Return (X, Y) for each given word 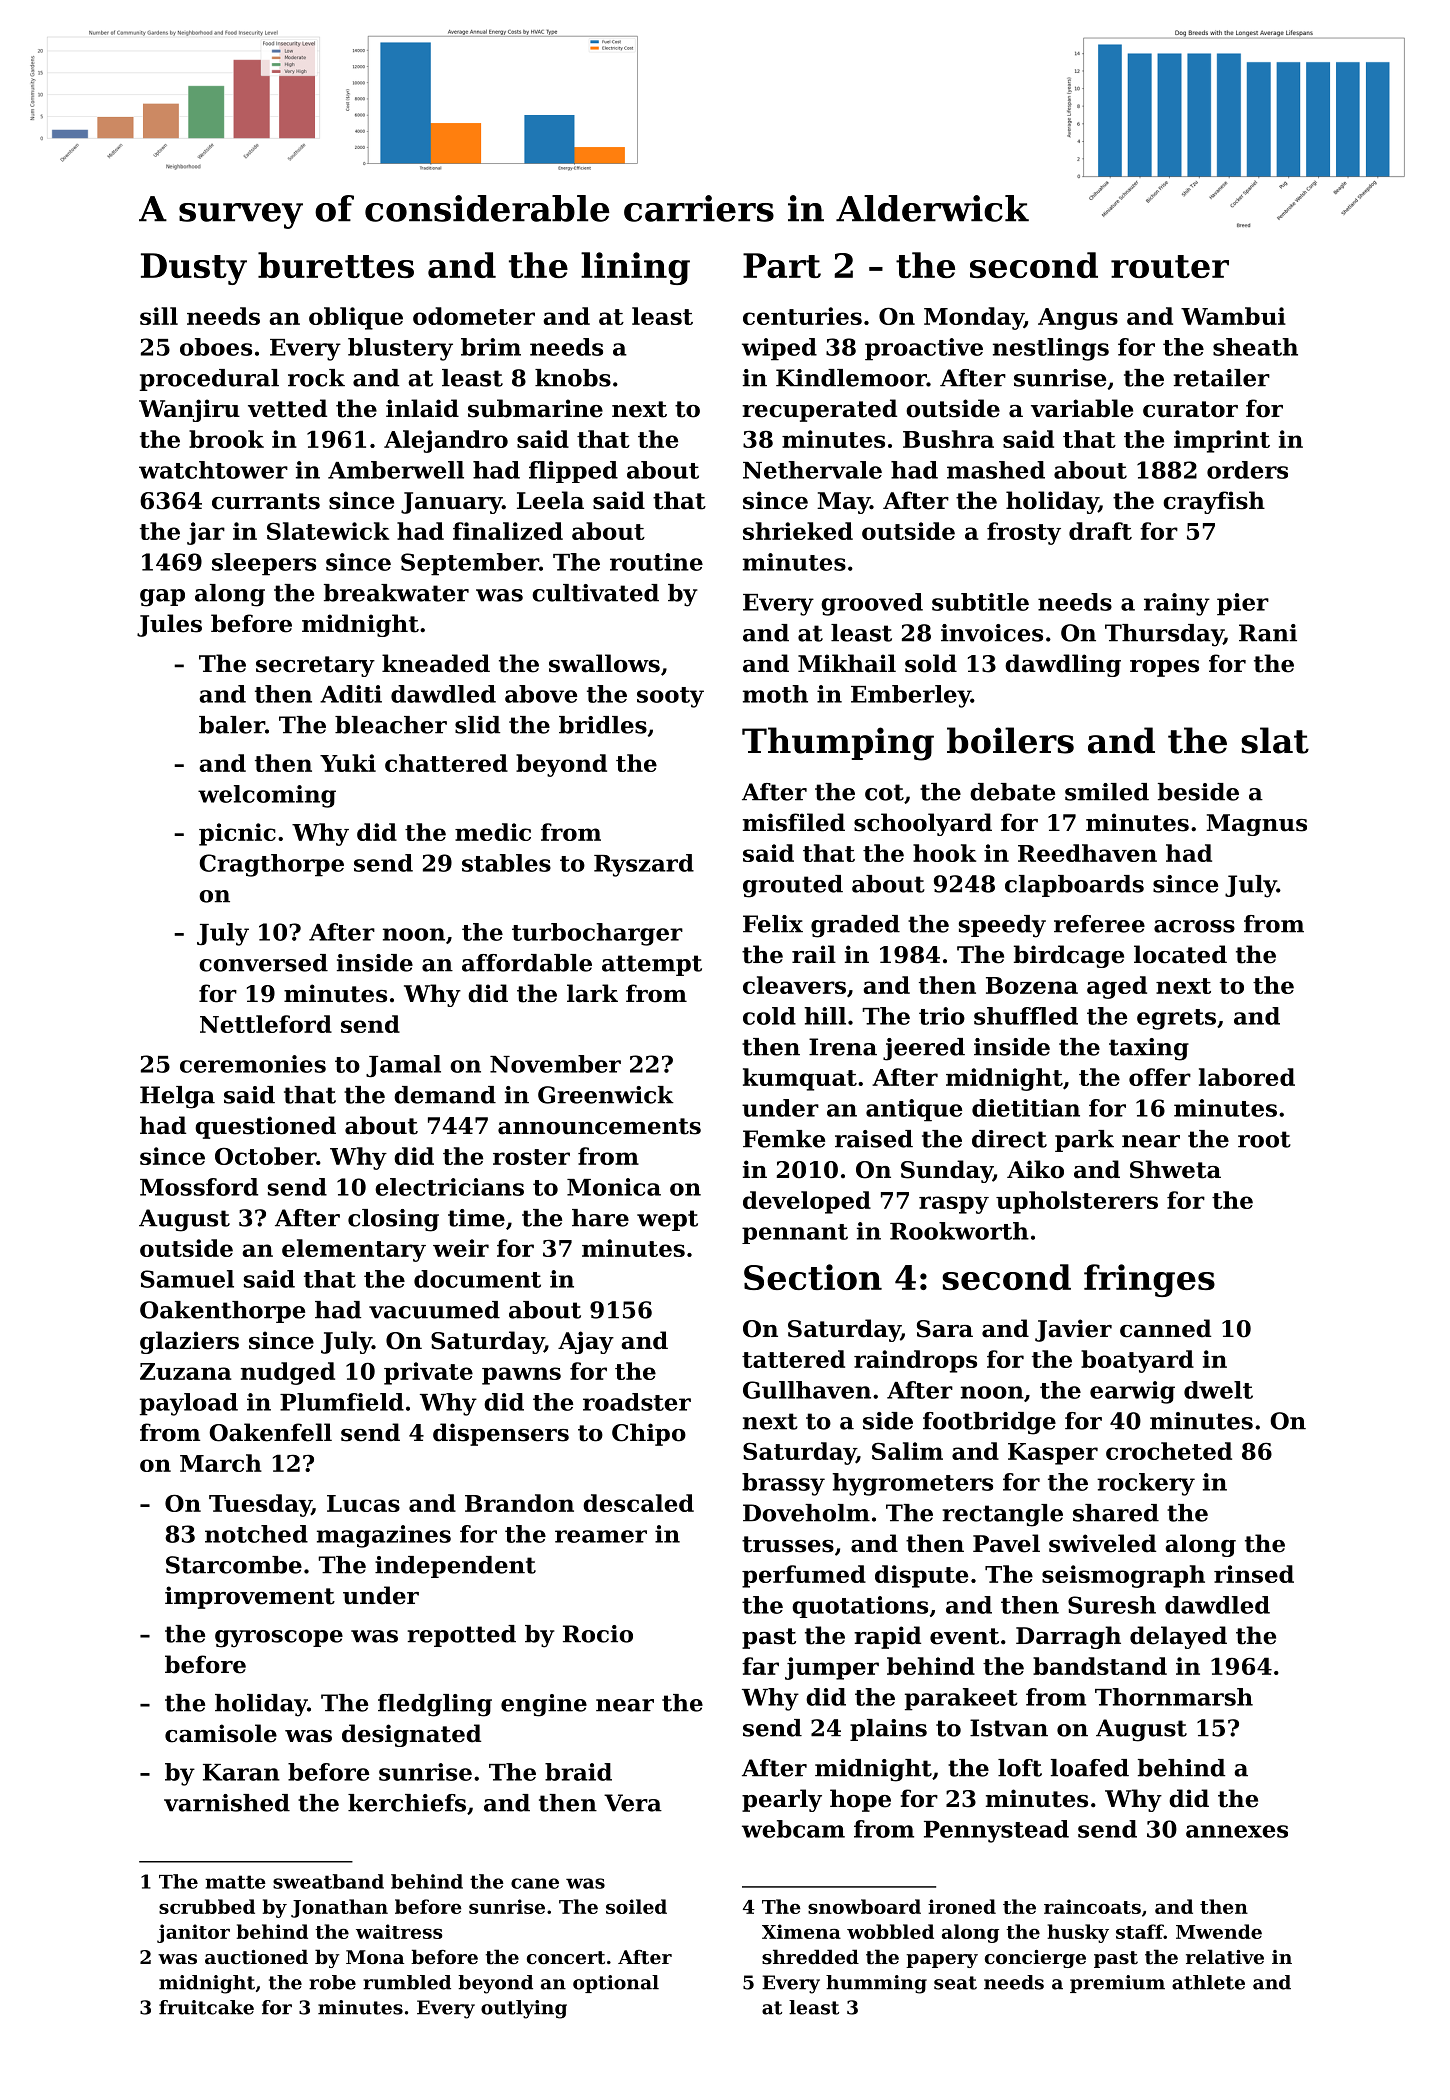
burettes (336, 265)
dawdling (1063, 665)
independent (455, 1567)
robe (332, 1982)
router (1170, 266)
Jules (169, 625)
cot (884, 792)
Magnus (1256, 825)
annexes (1237, 1831)
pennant (795, 1234)
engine (544, 1705)
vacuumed (434, 1310)
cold (769, 1016)
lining (635, 268)
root (1264, 1139)
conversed (263, 963)
